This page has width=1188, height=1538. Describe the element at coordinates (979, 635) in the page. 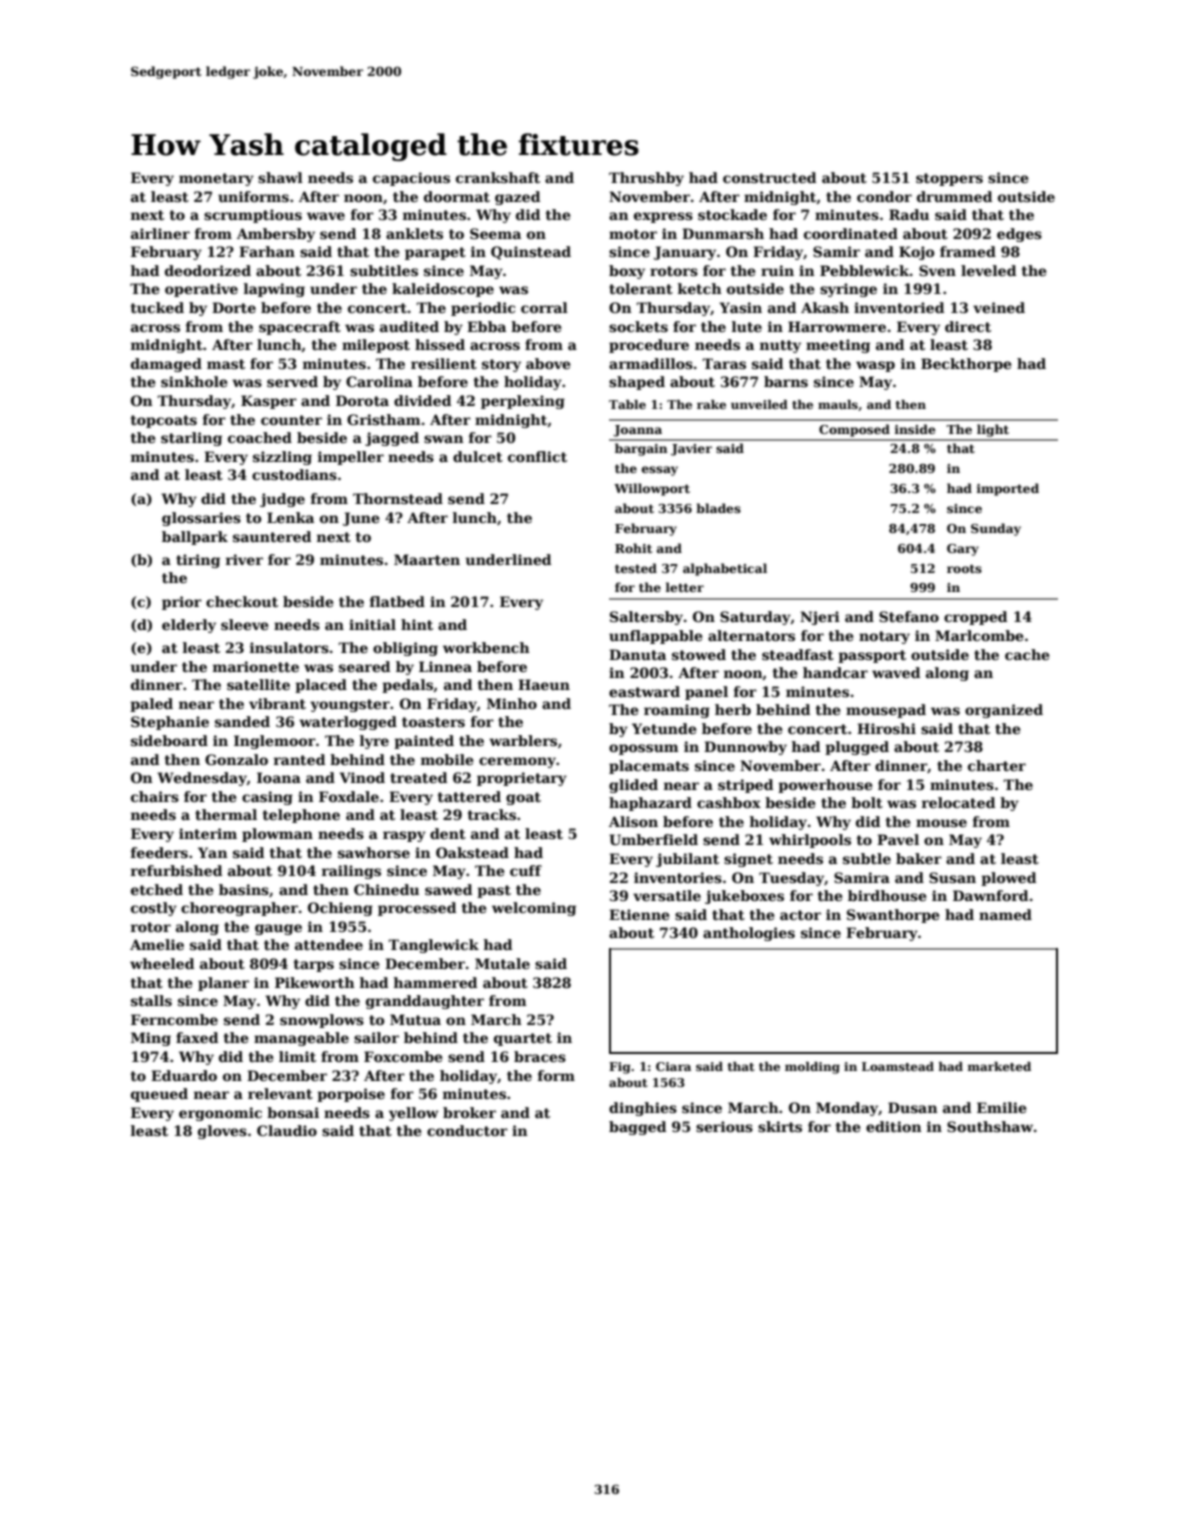

I see `Marlcombe` at that location.
